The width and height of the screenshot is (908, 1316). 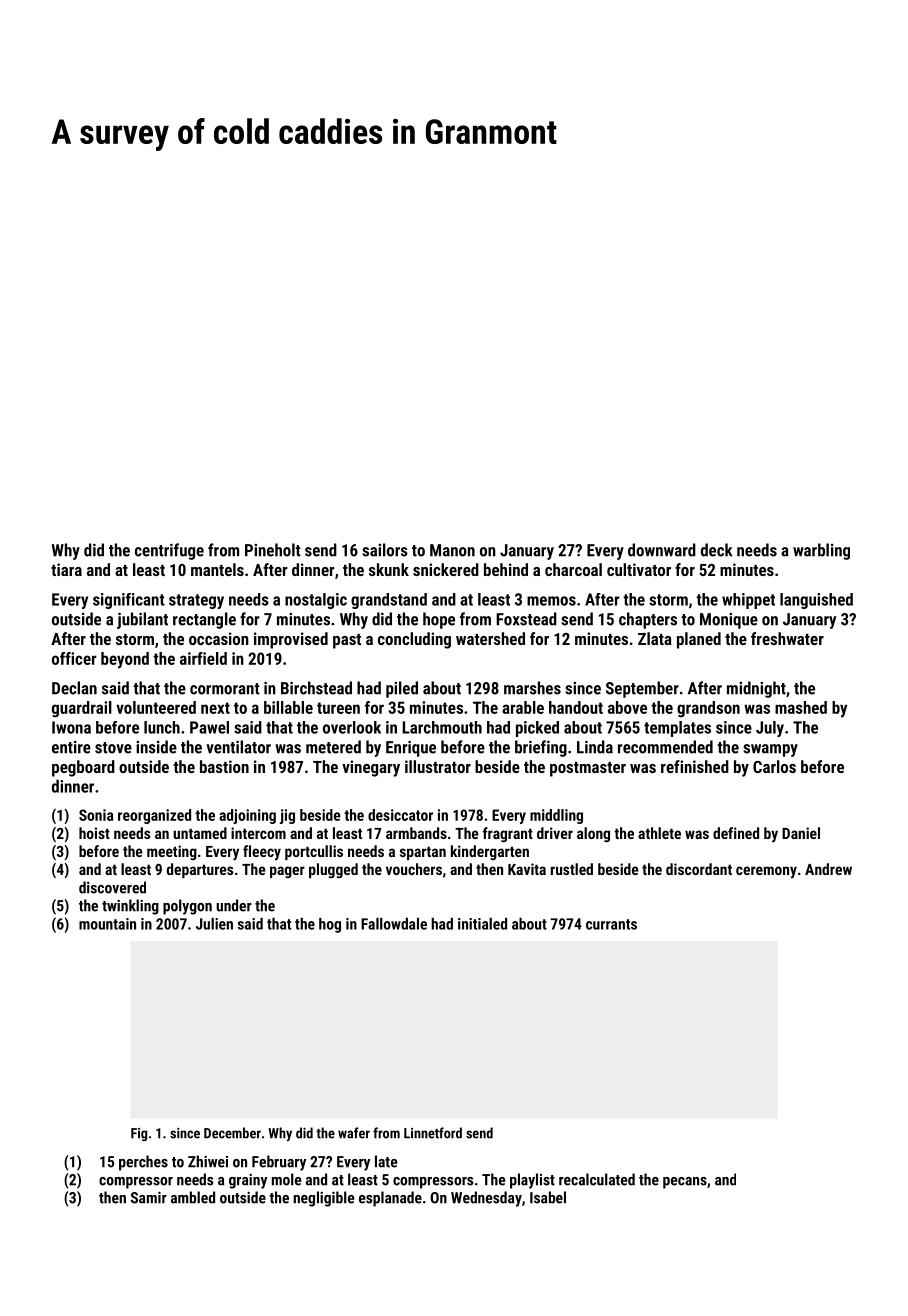 I want to click on warbling, so click(x=821, y=551).
